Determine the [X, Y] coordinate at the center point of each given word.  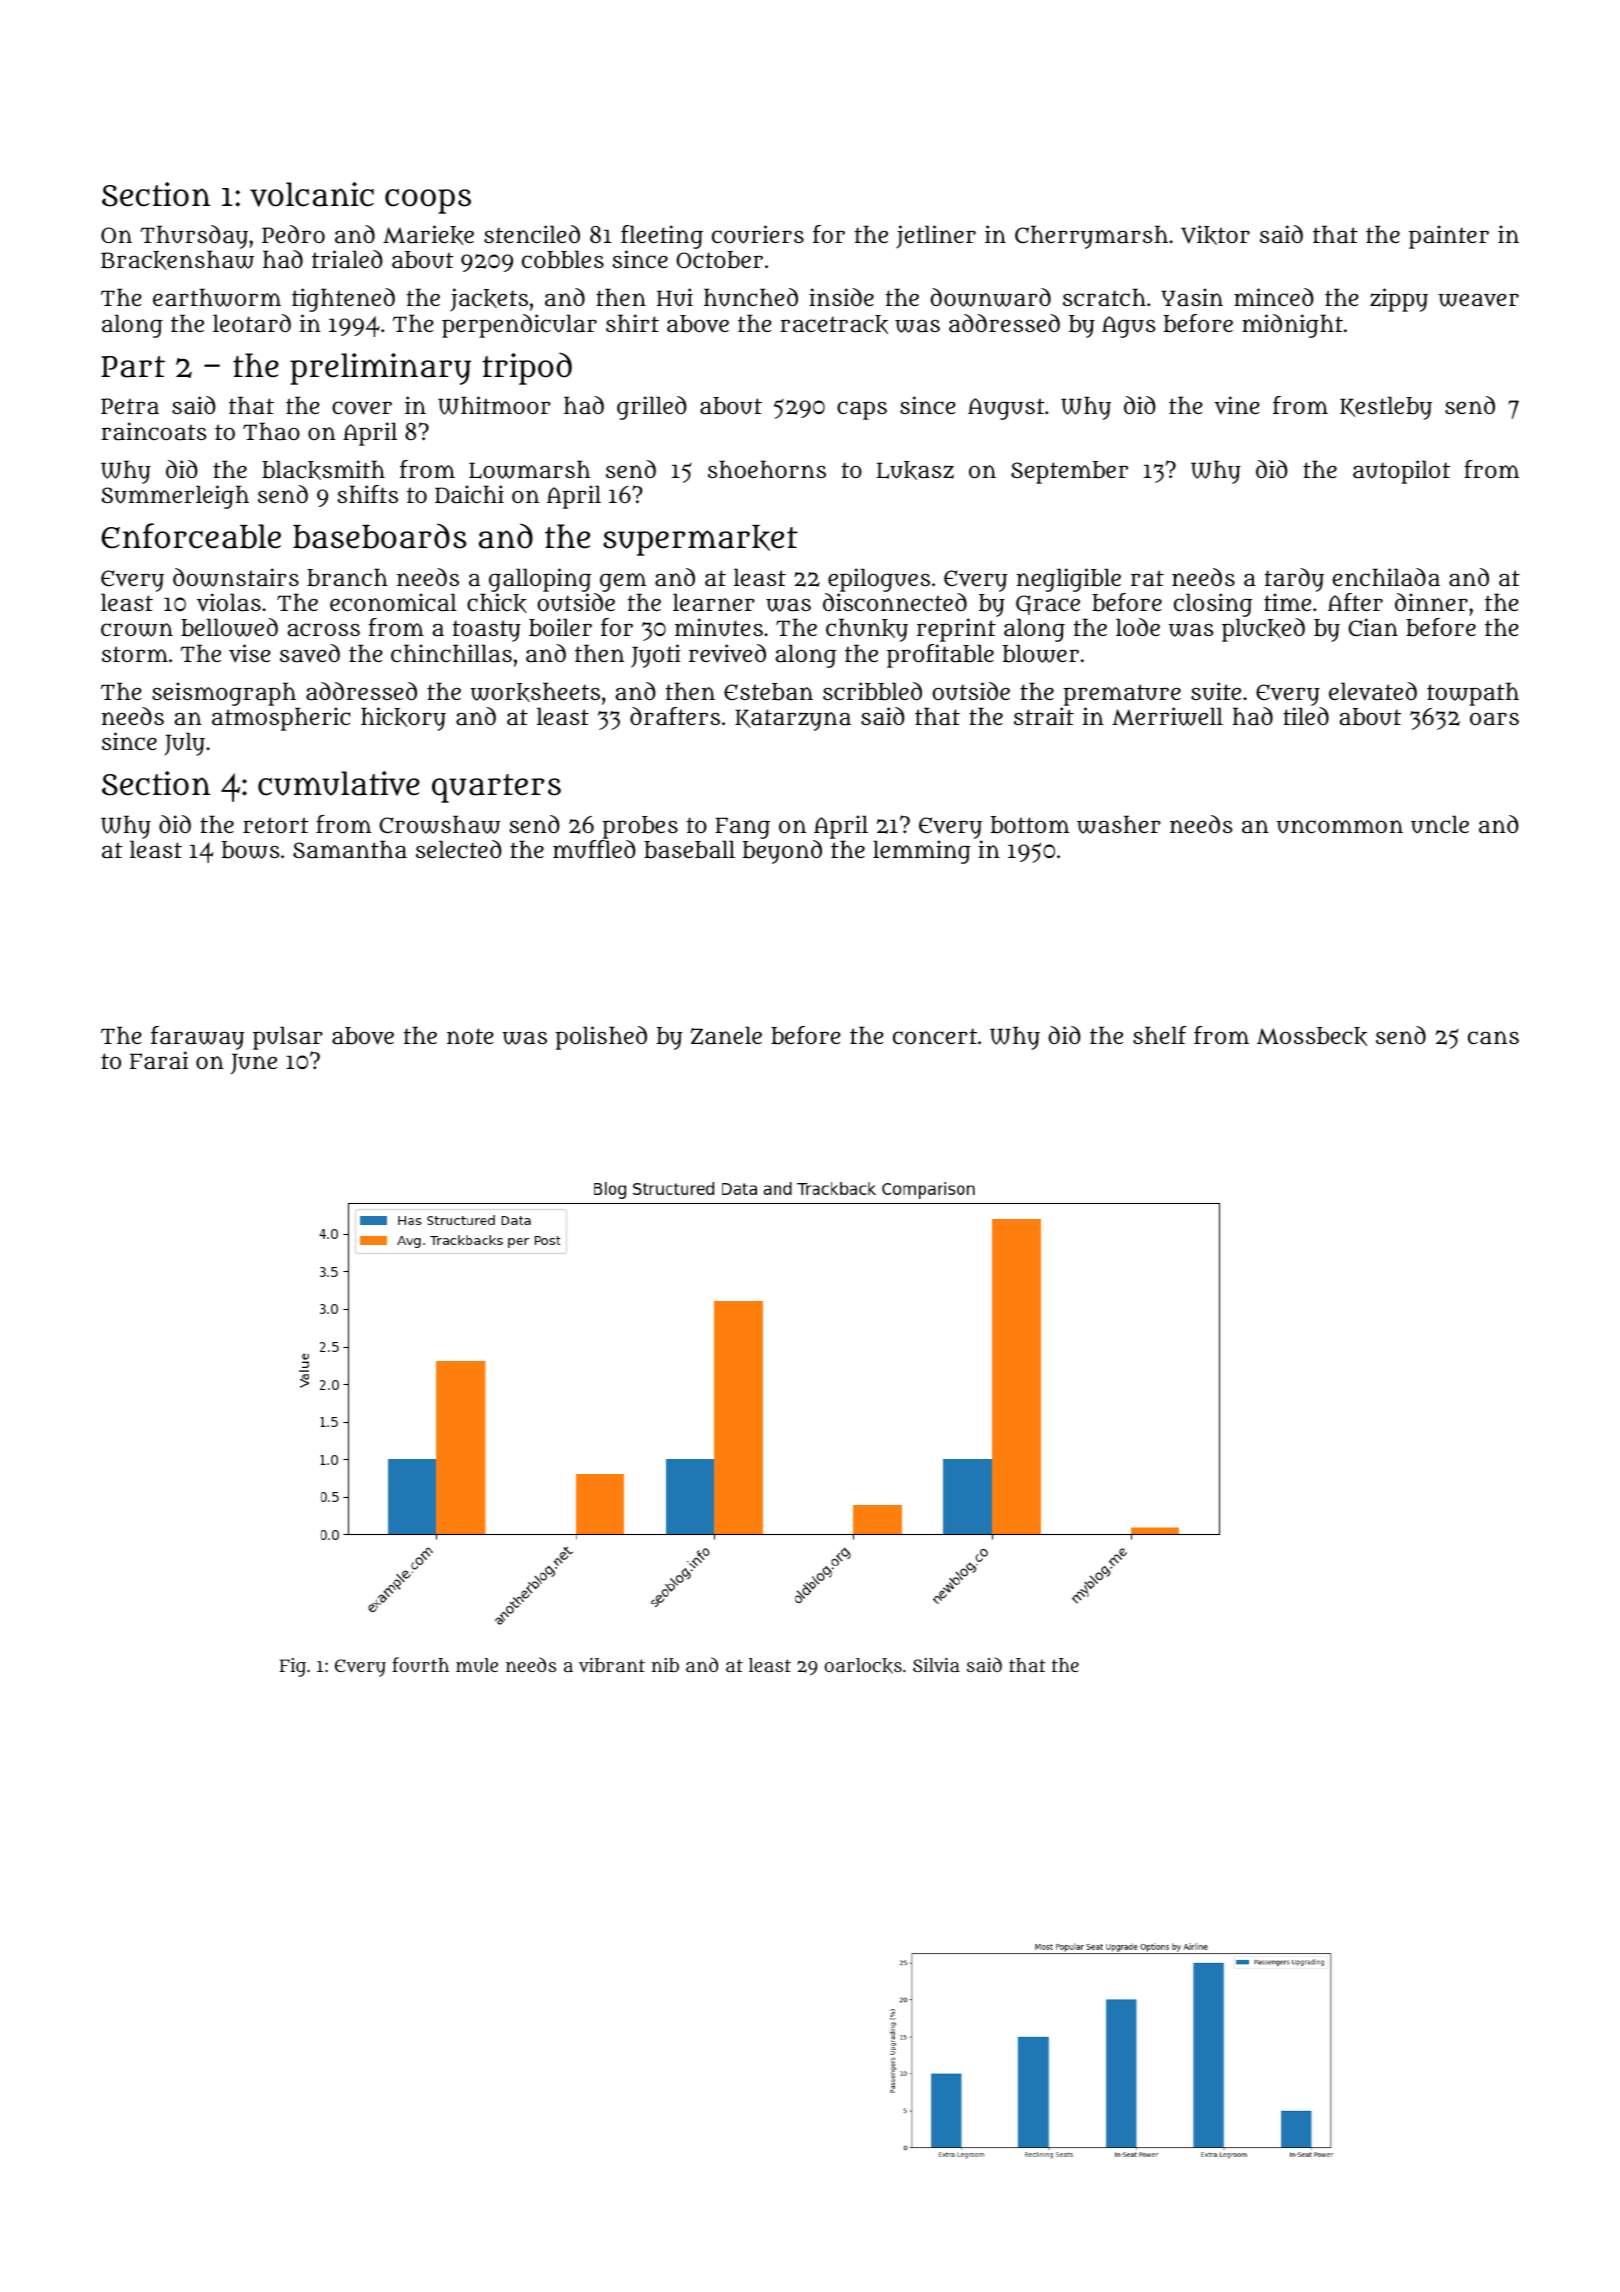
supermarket [700, 540]
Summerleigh [175, 497]
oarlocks [863, 1666]
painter [1449, 237]
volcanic [312, 194]
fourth [420, 1664]
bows [251, 850]
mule [477, 1665]
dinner [1431, 602]
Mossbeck [1312, 1036]
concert [935, 1036]
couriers [758, 234]
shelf [1160, 1035]
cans [1493, 1037]
